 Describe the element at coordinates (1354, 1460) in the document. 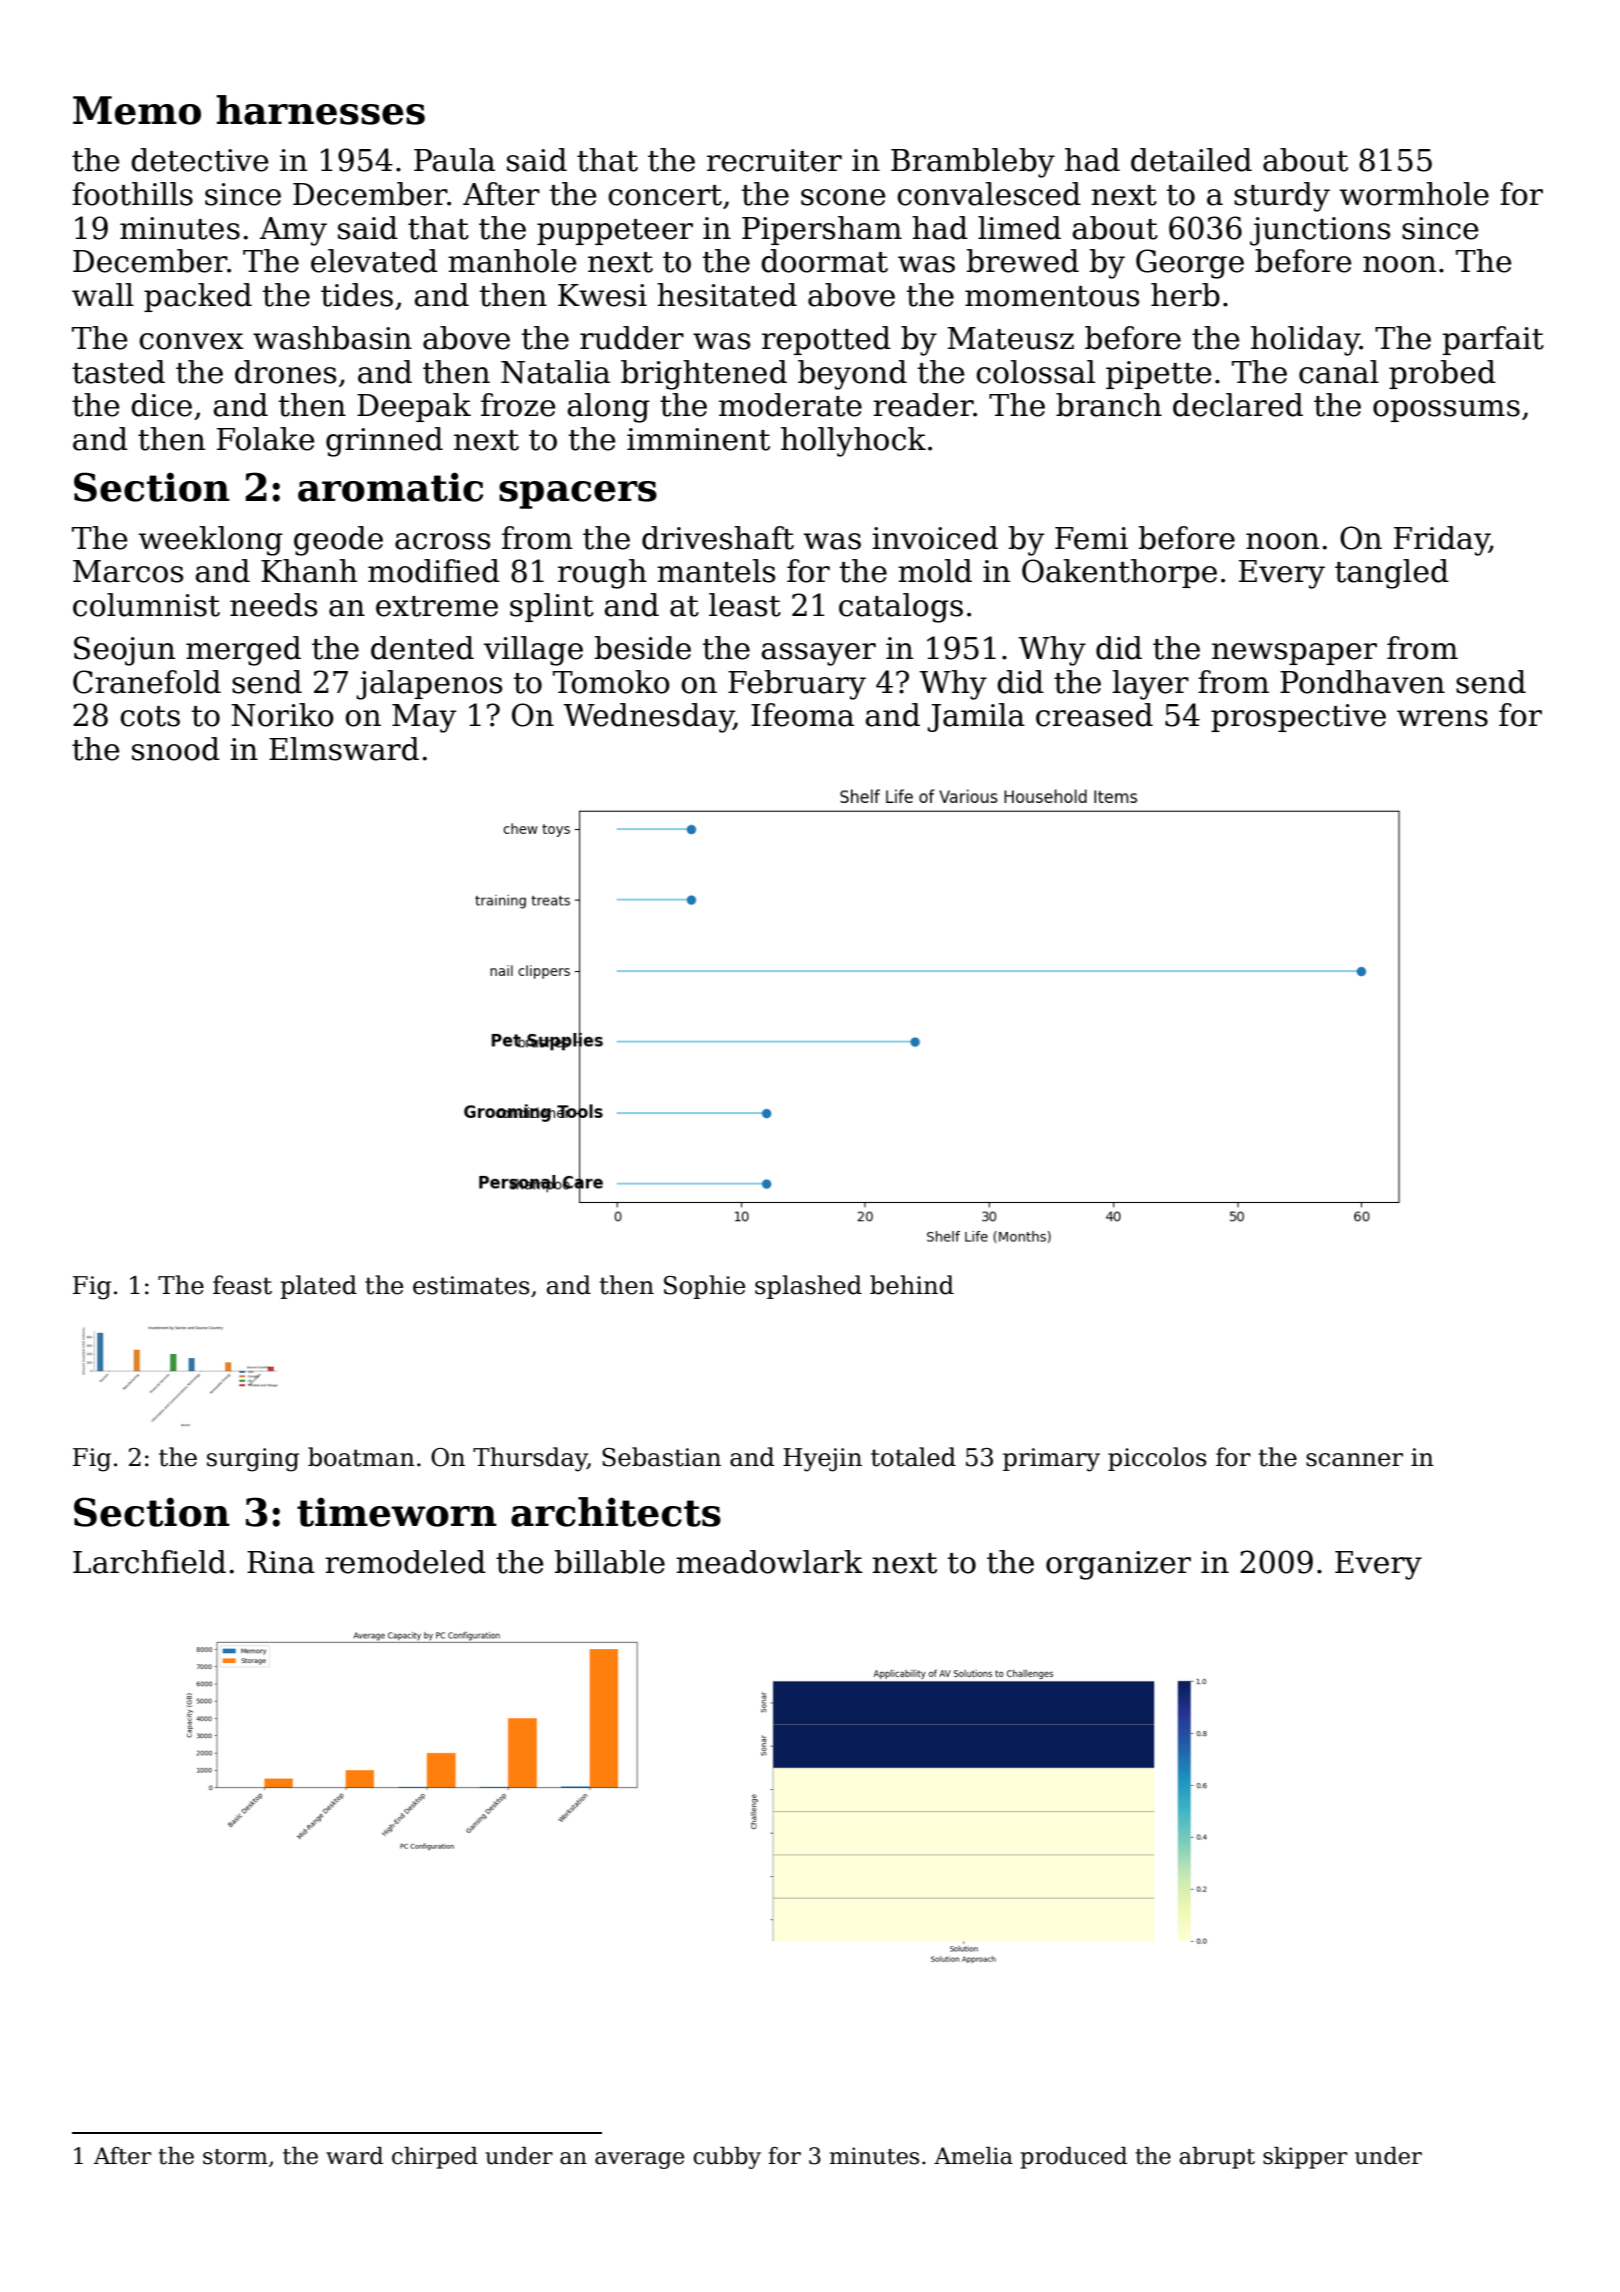

I see `scanner` at that location.
